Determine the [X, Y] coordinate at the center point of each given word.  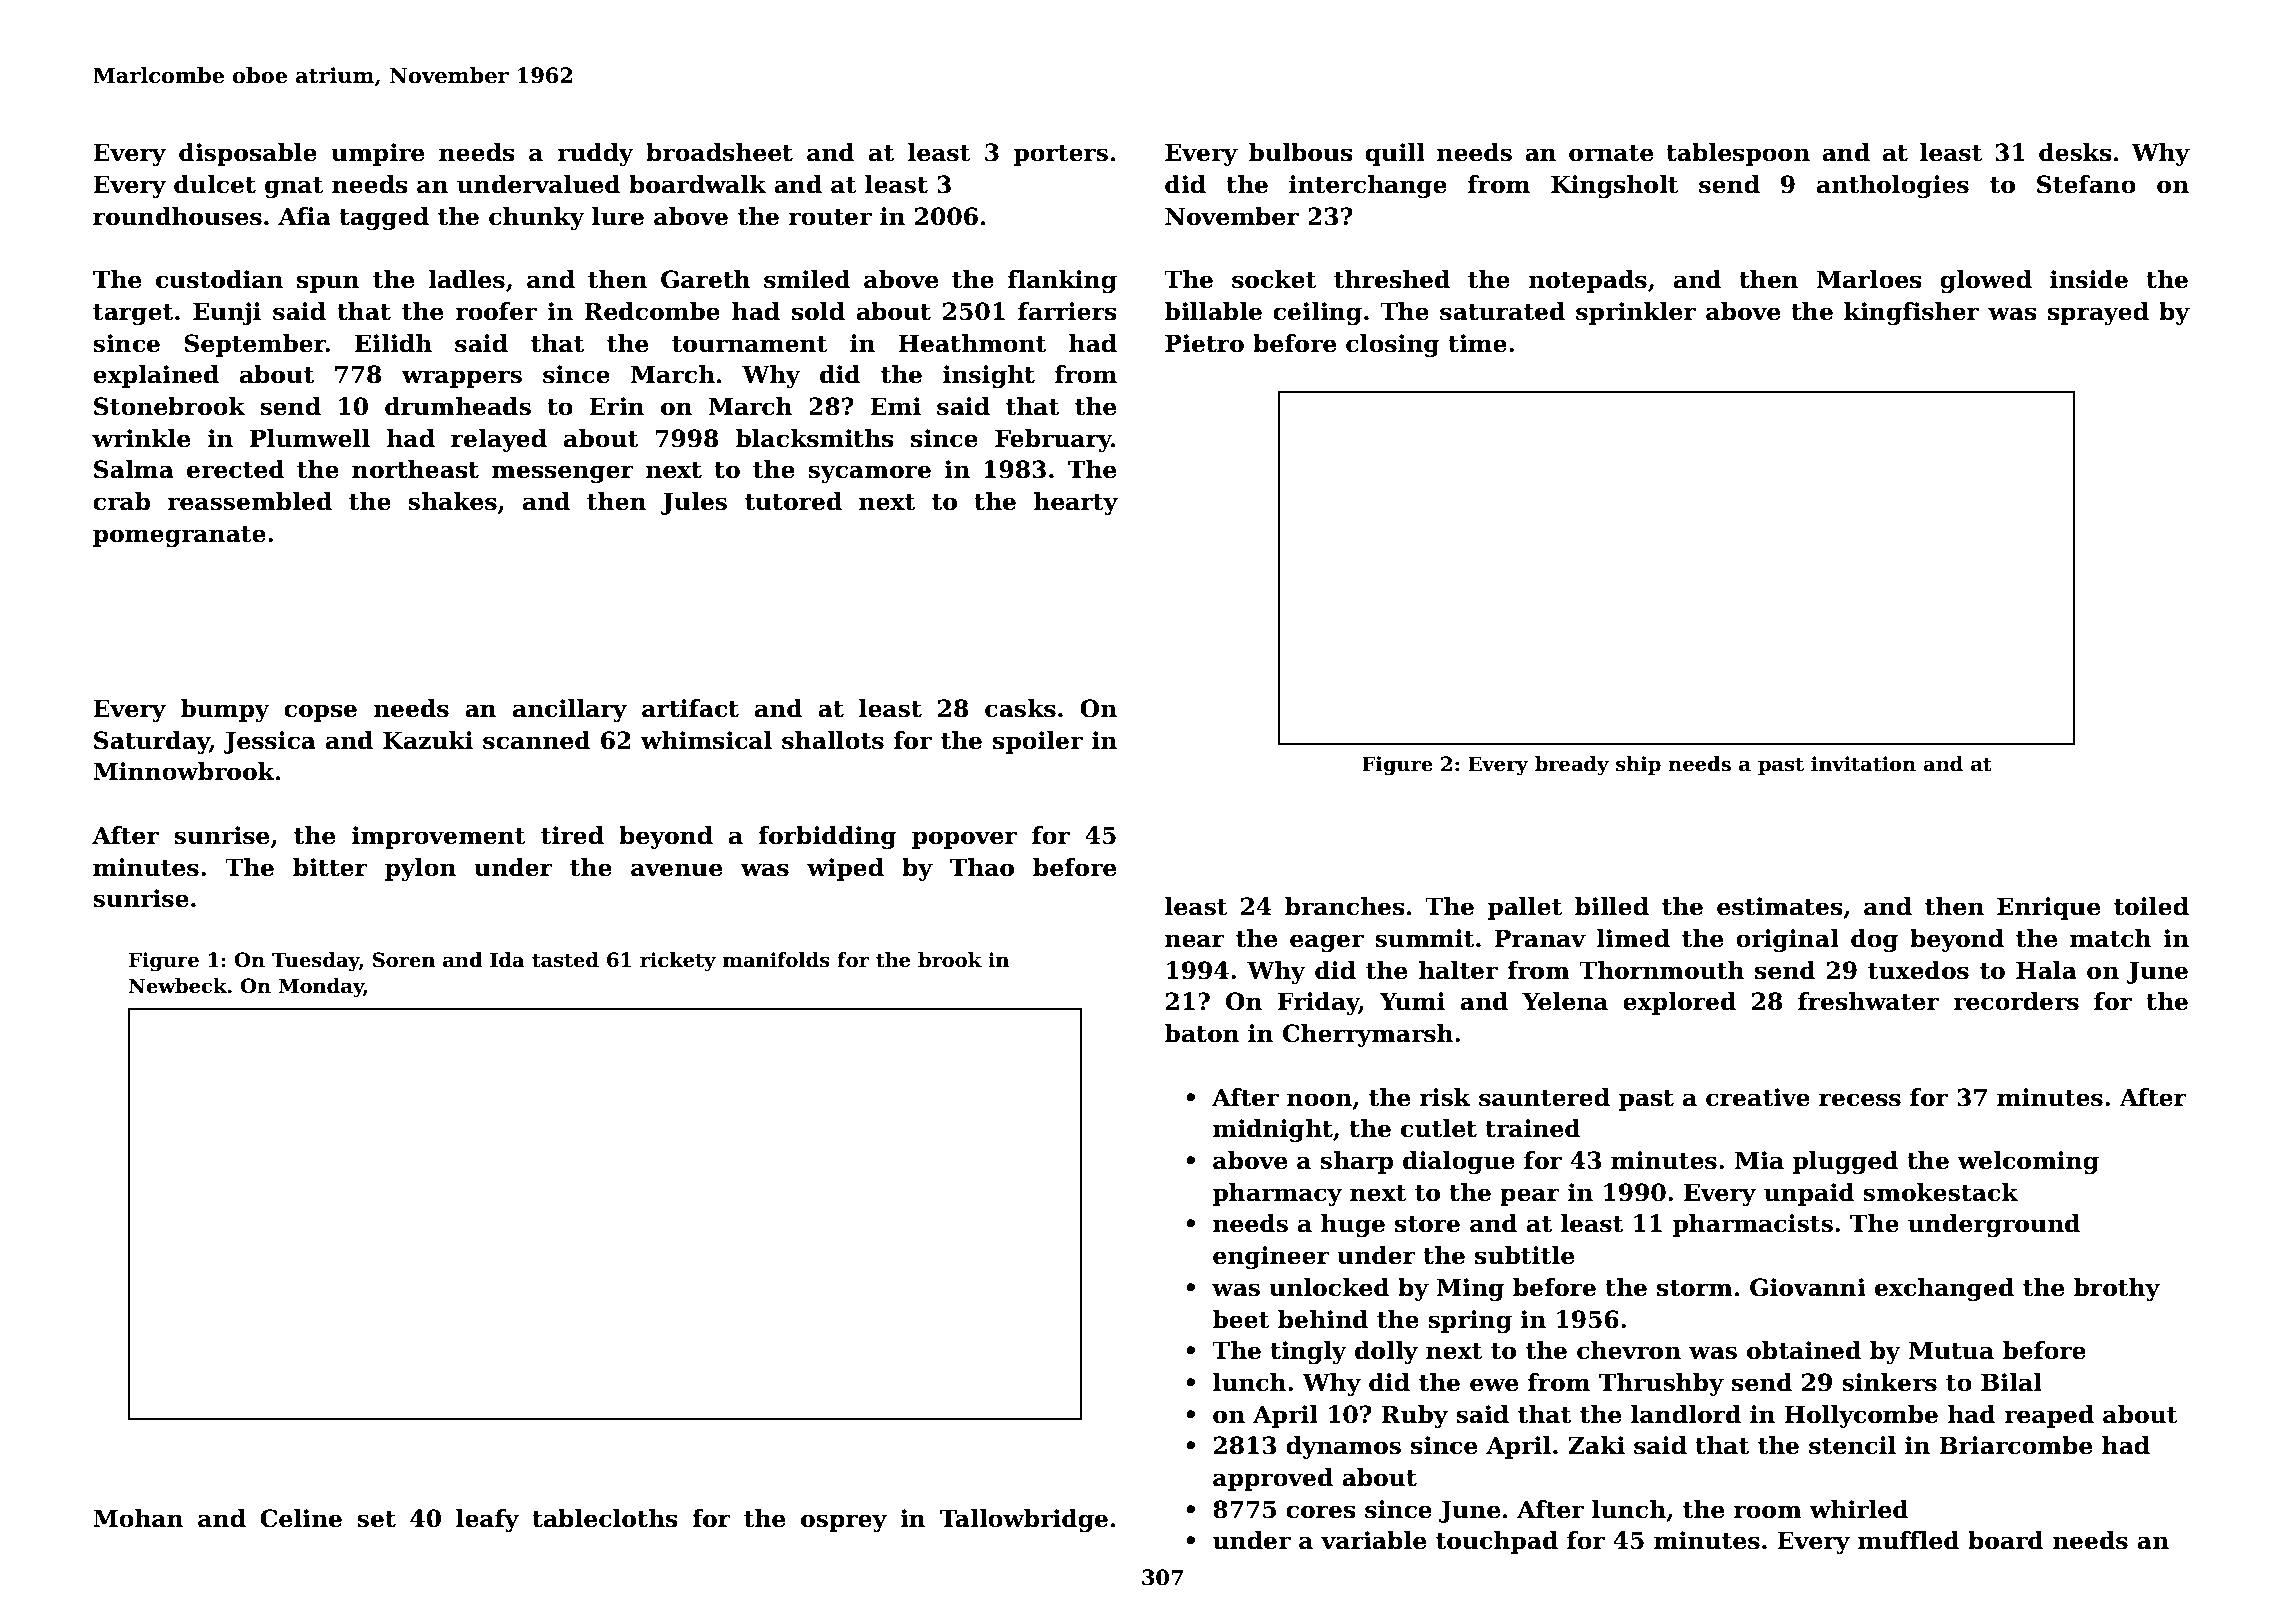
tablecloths [605, 1518]
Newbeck [178, 986]
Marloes [1869, 279]
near [1195, 941]
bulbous [1301, 152]
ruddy [595, 154]
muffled [1909, 1540]
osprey [844, 1523]
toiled [2151, 906]
